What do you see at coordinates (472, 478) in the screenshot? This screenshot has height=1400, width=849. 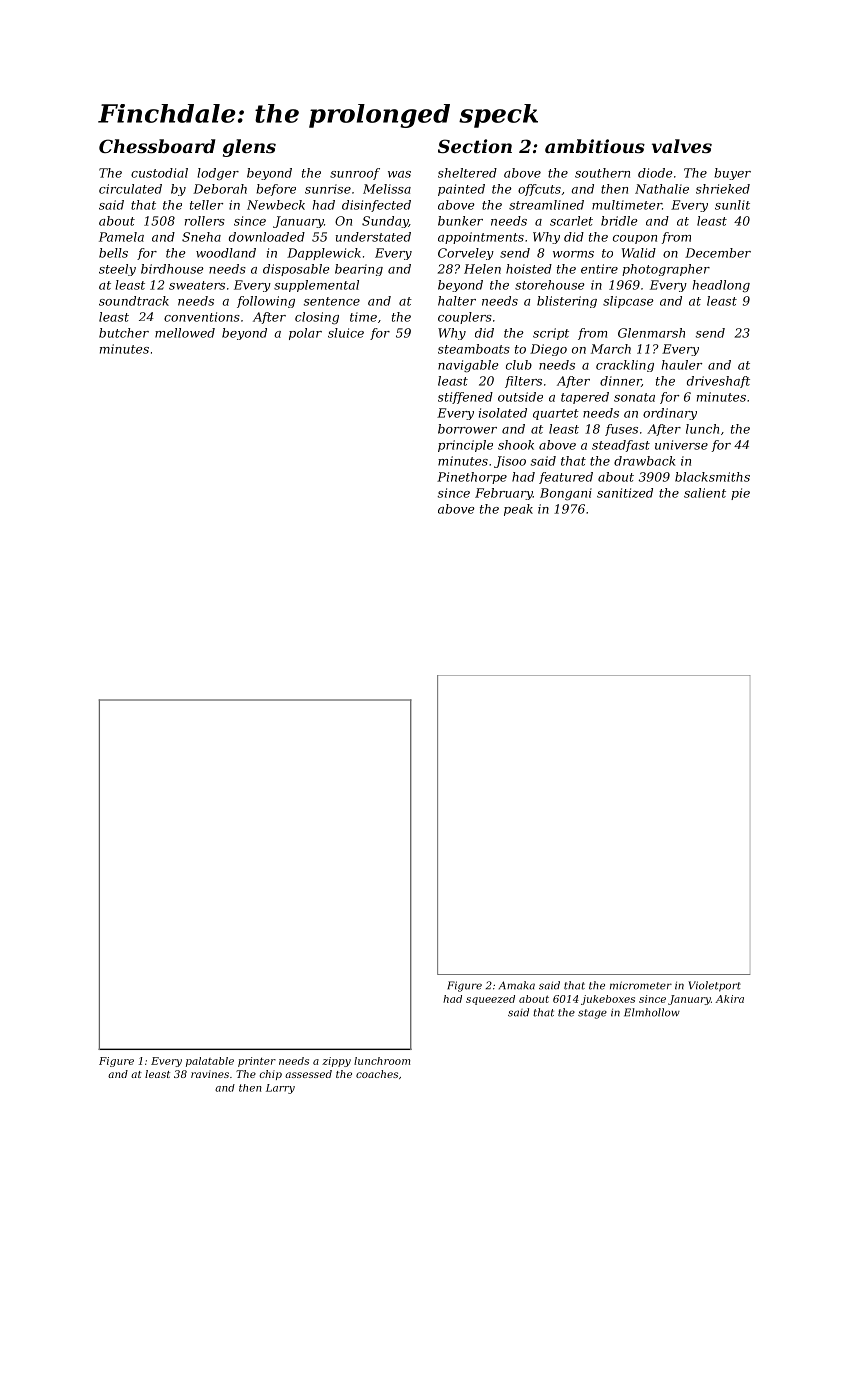 I see `Pinethorpe` at bounding box center [472, 478].
